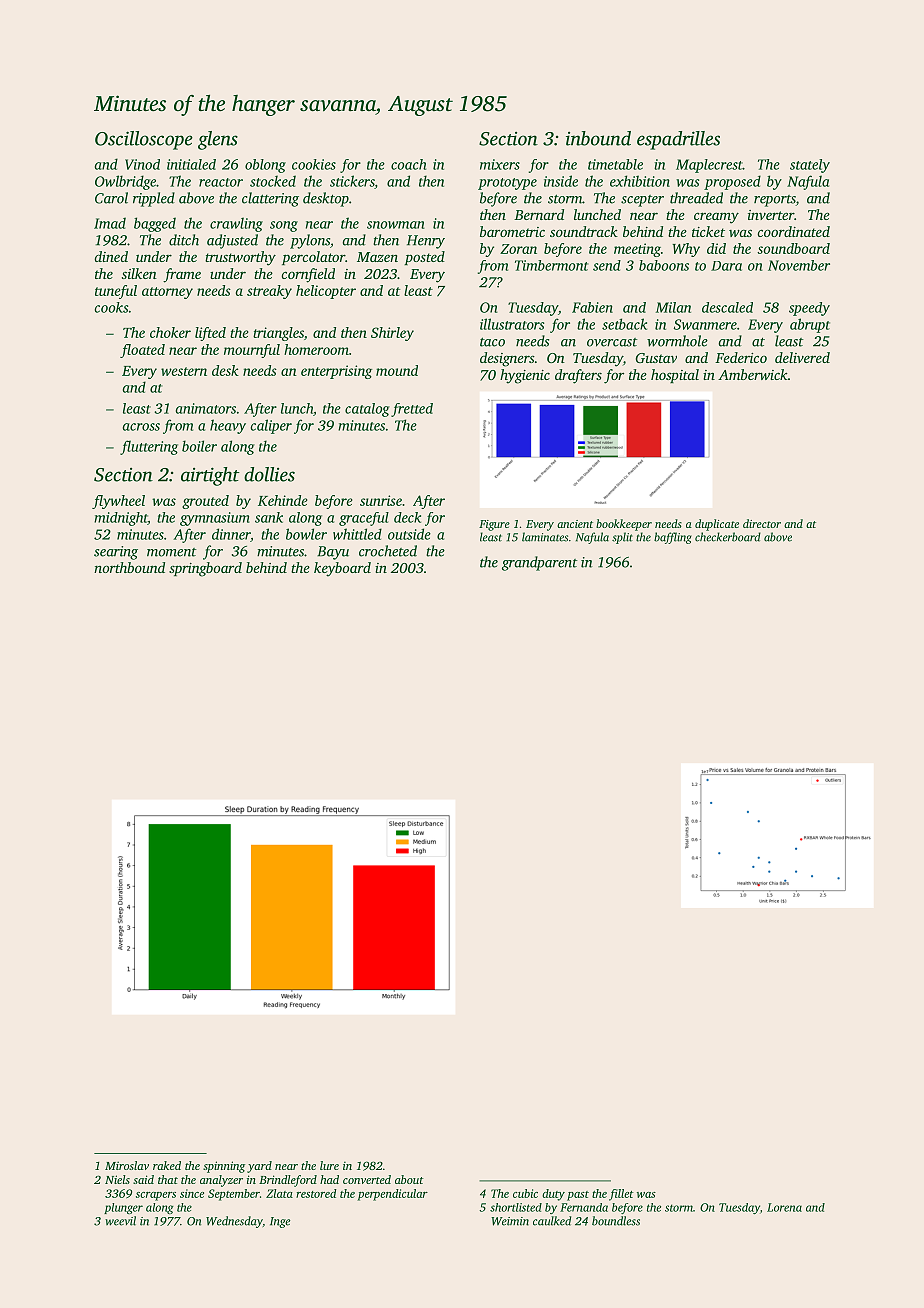  I want to click on Lorena, so click(784, 1207).
